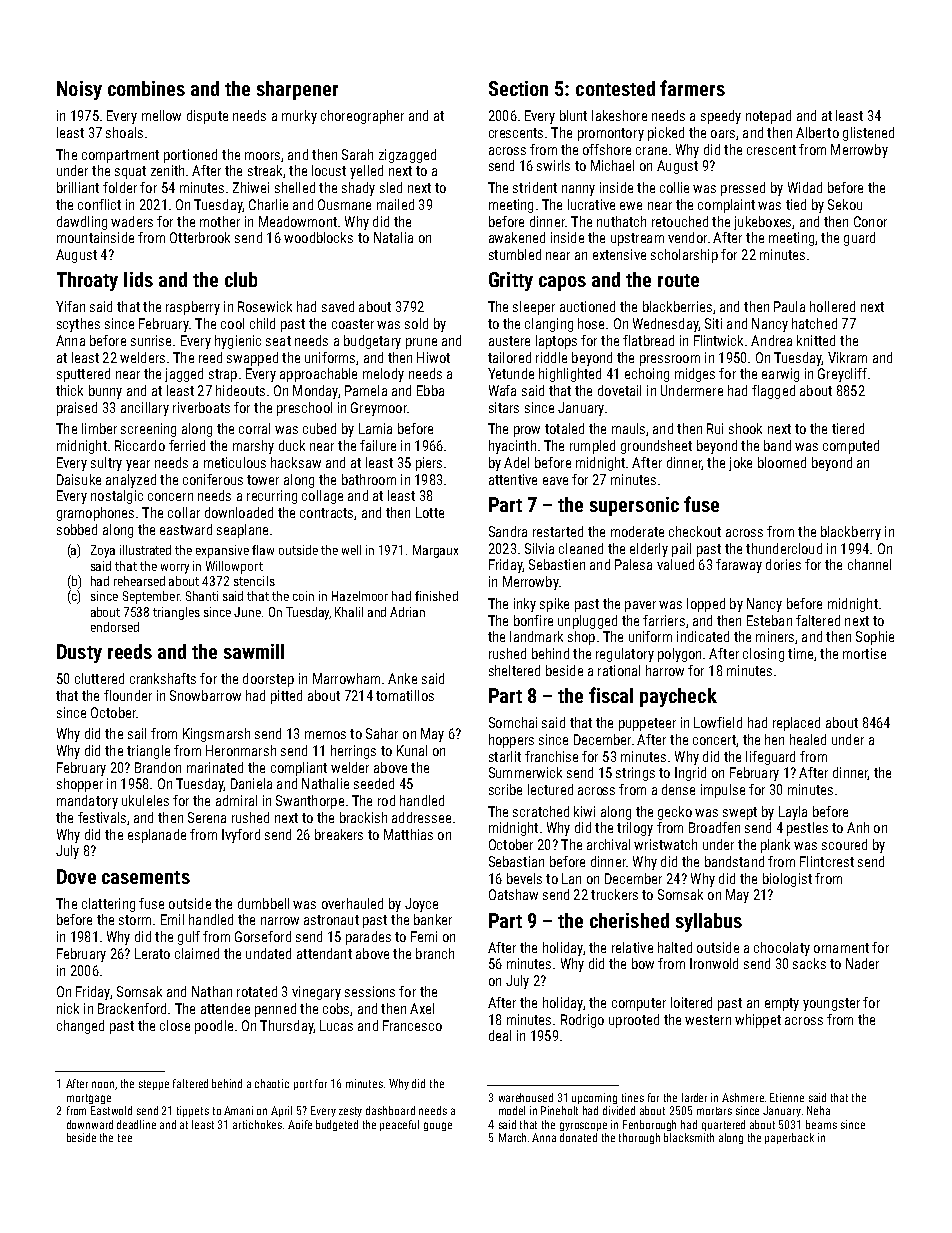 This image has width=952, height=1233. What do you see at coordinates (768, 117) in the image?
I see `notepad` at bounding box center [768, 117].
